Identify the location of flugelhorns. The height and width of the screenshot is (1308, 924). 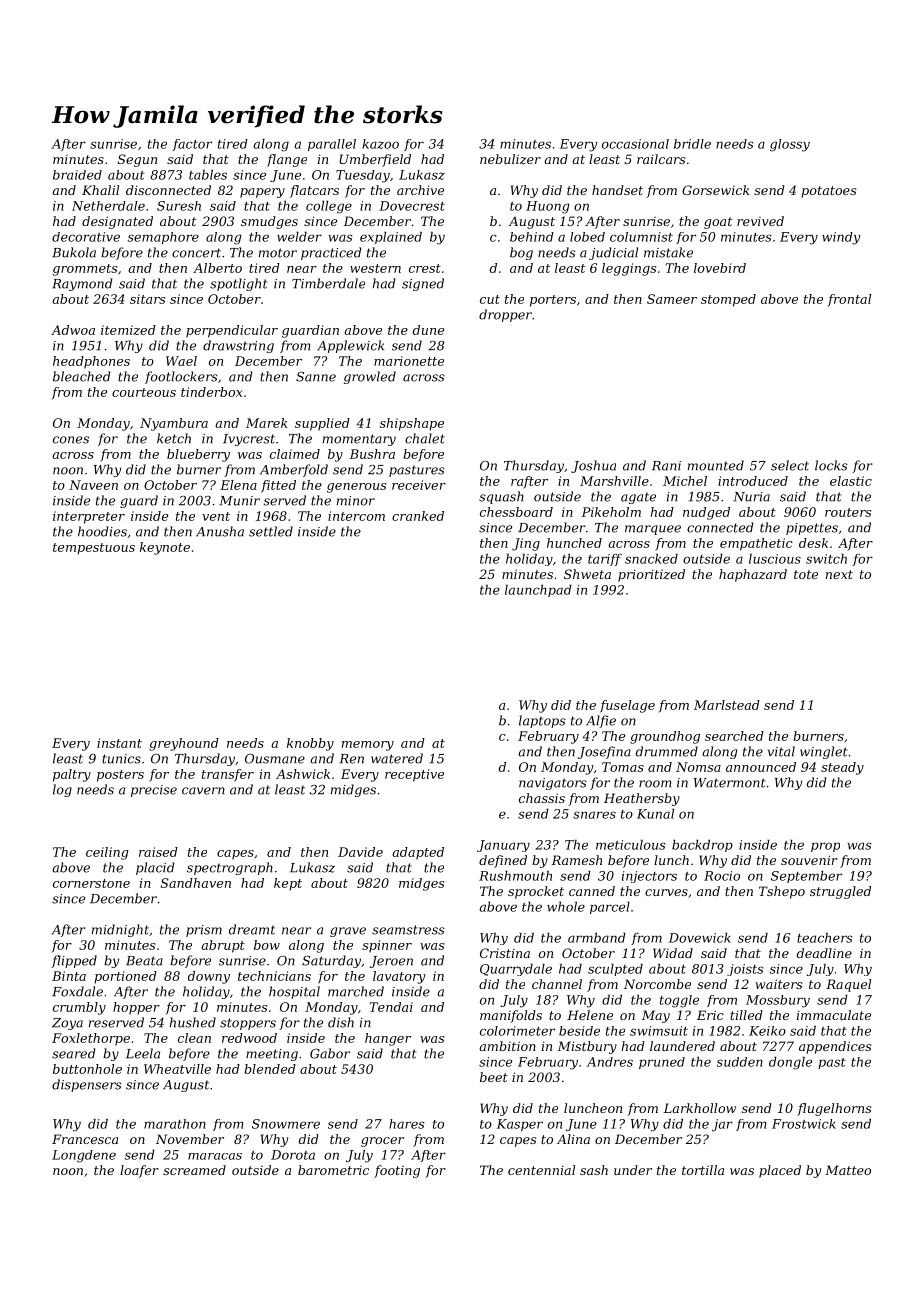
(834, 1109).
